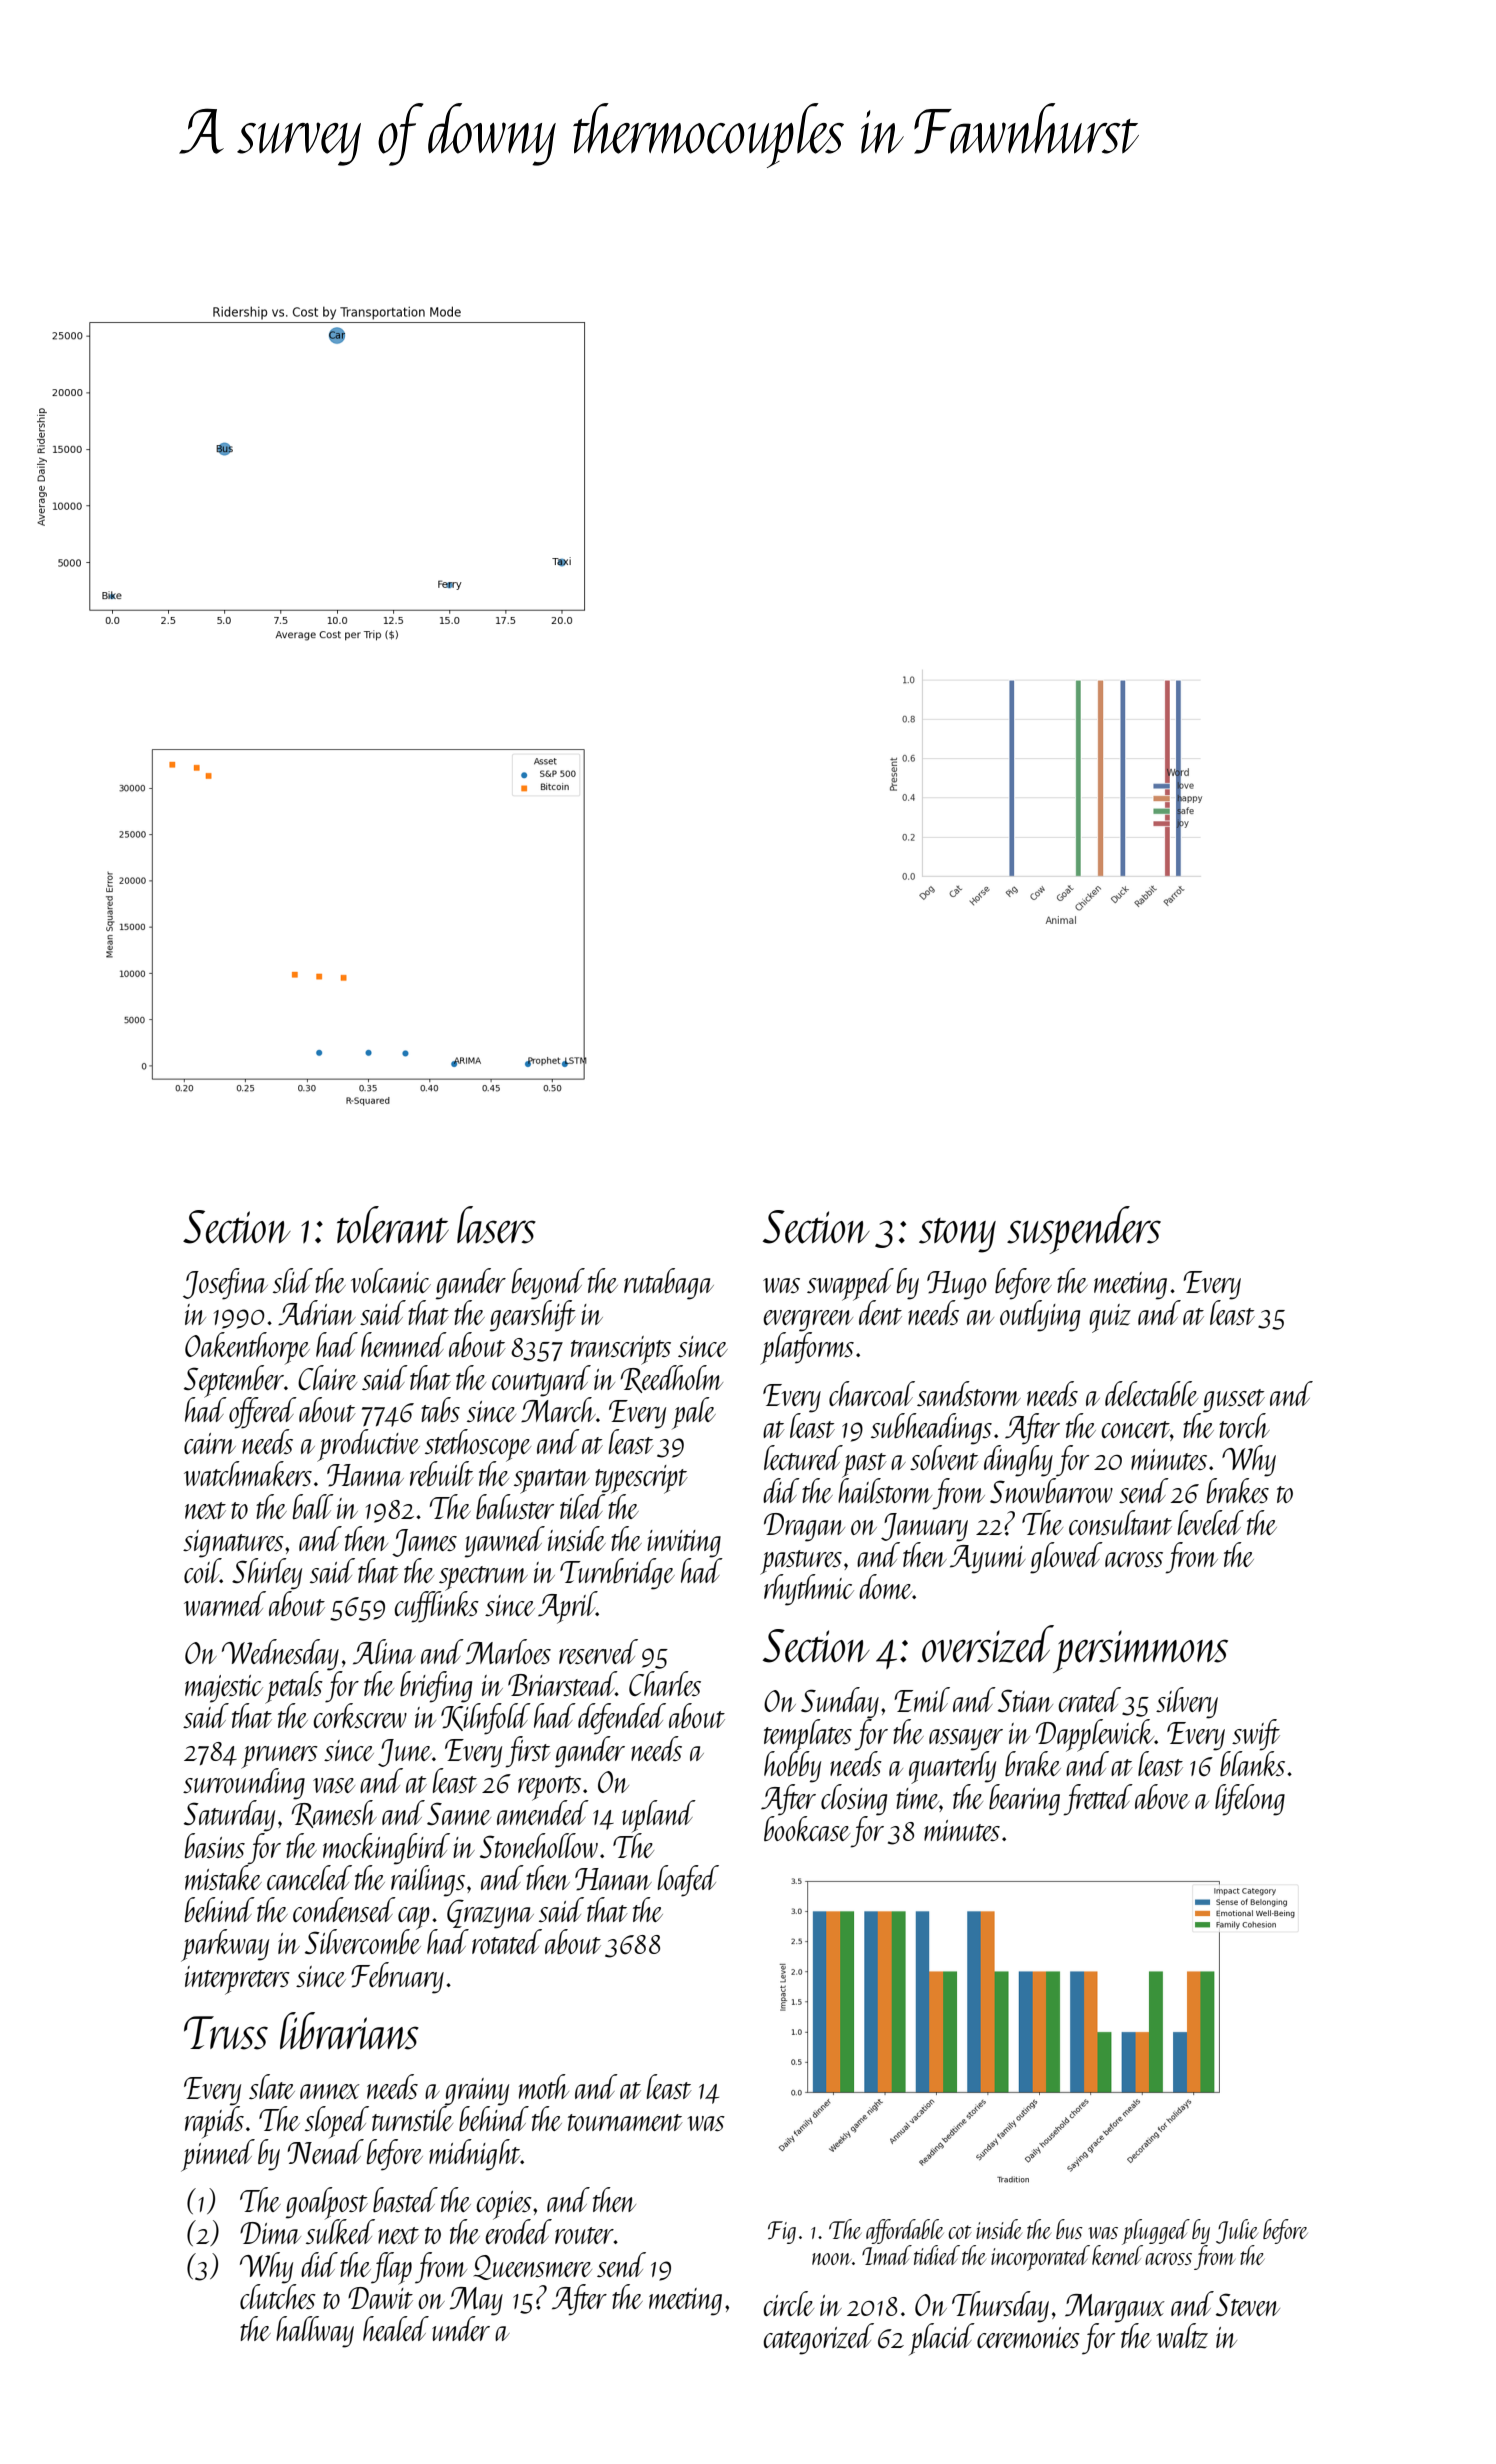 The image size is (1496, 2464). Describe the element at coordinates (391, 1280) in the screenshot. I see `volcanic` at that location.
